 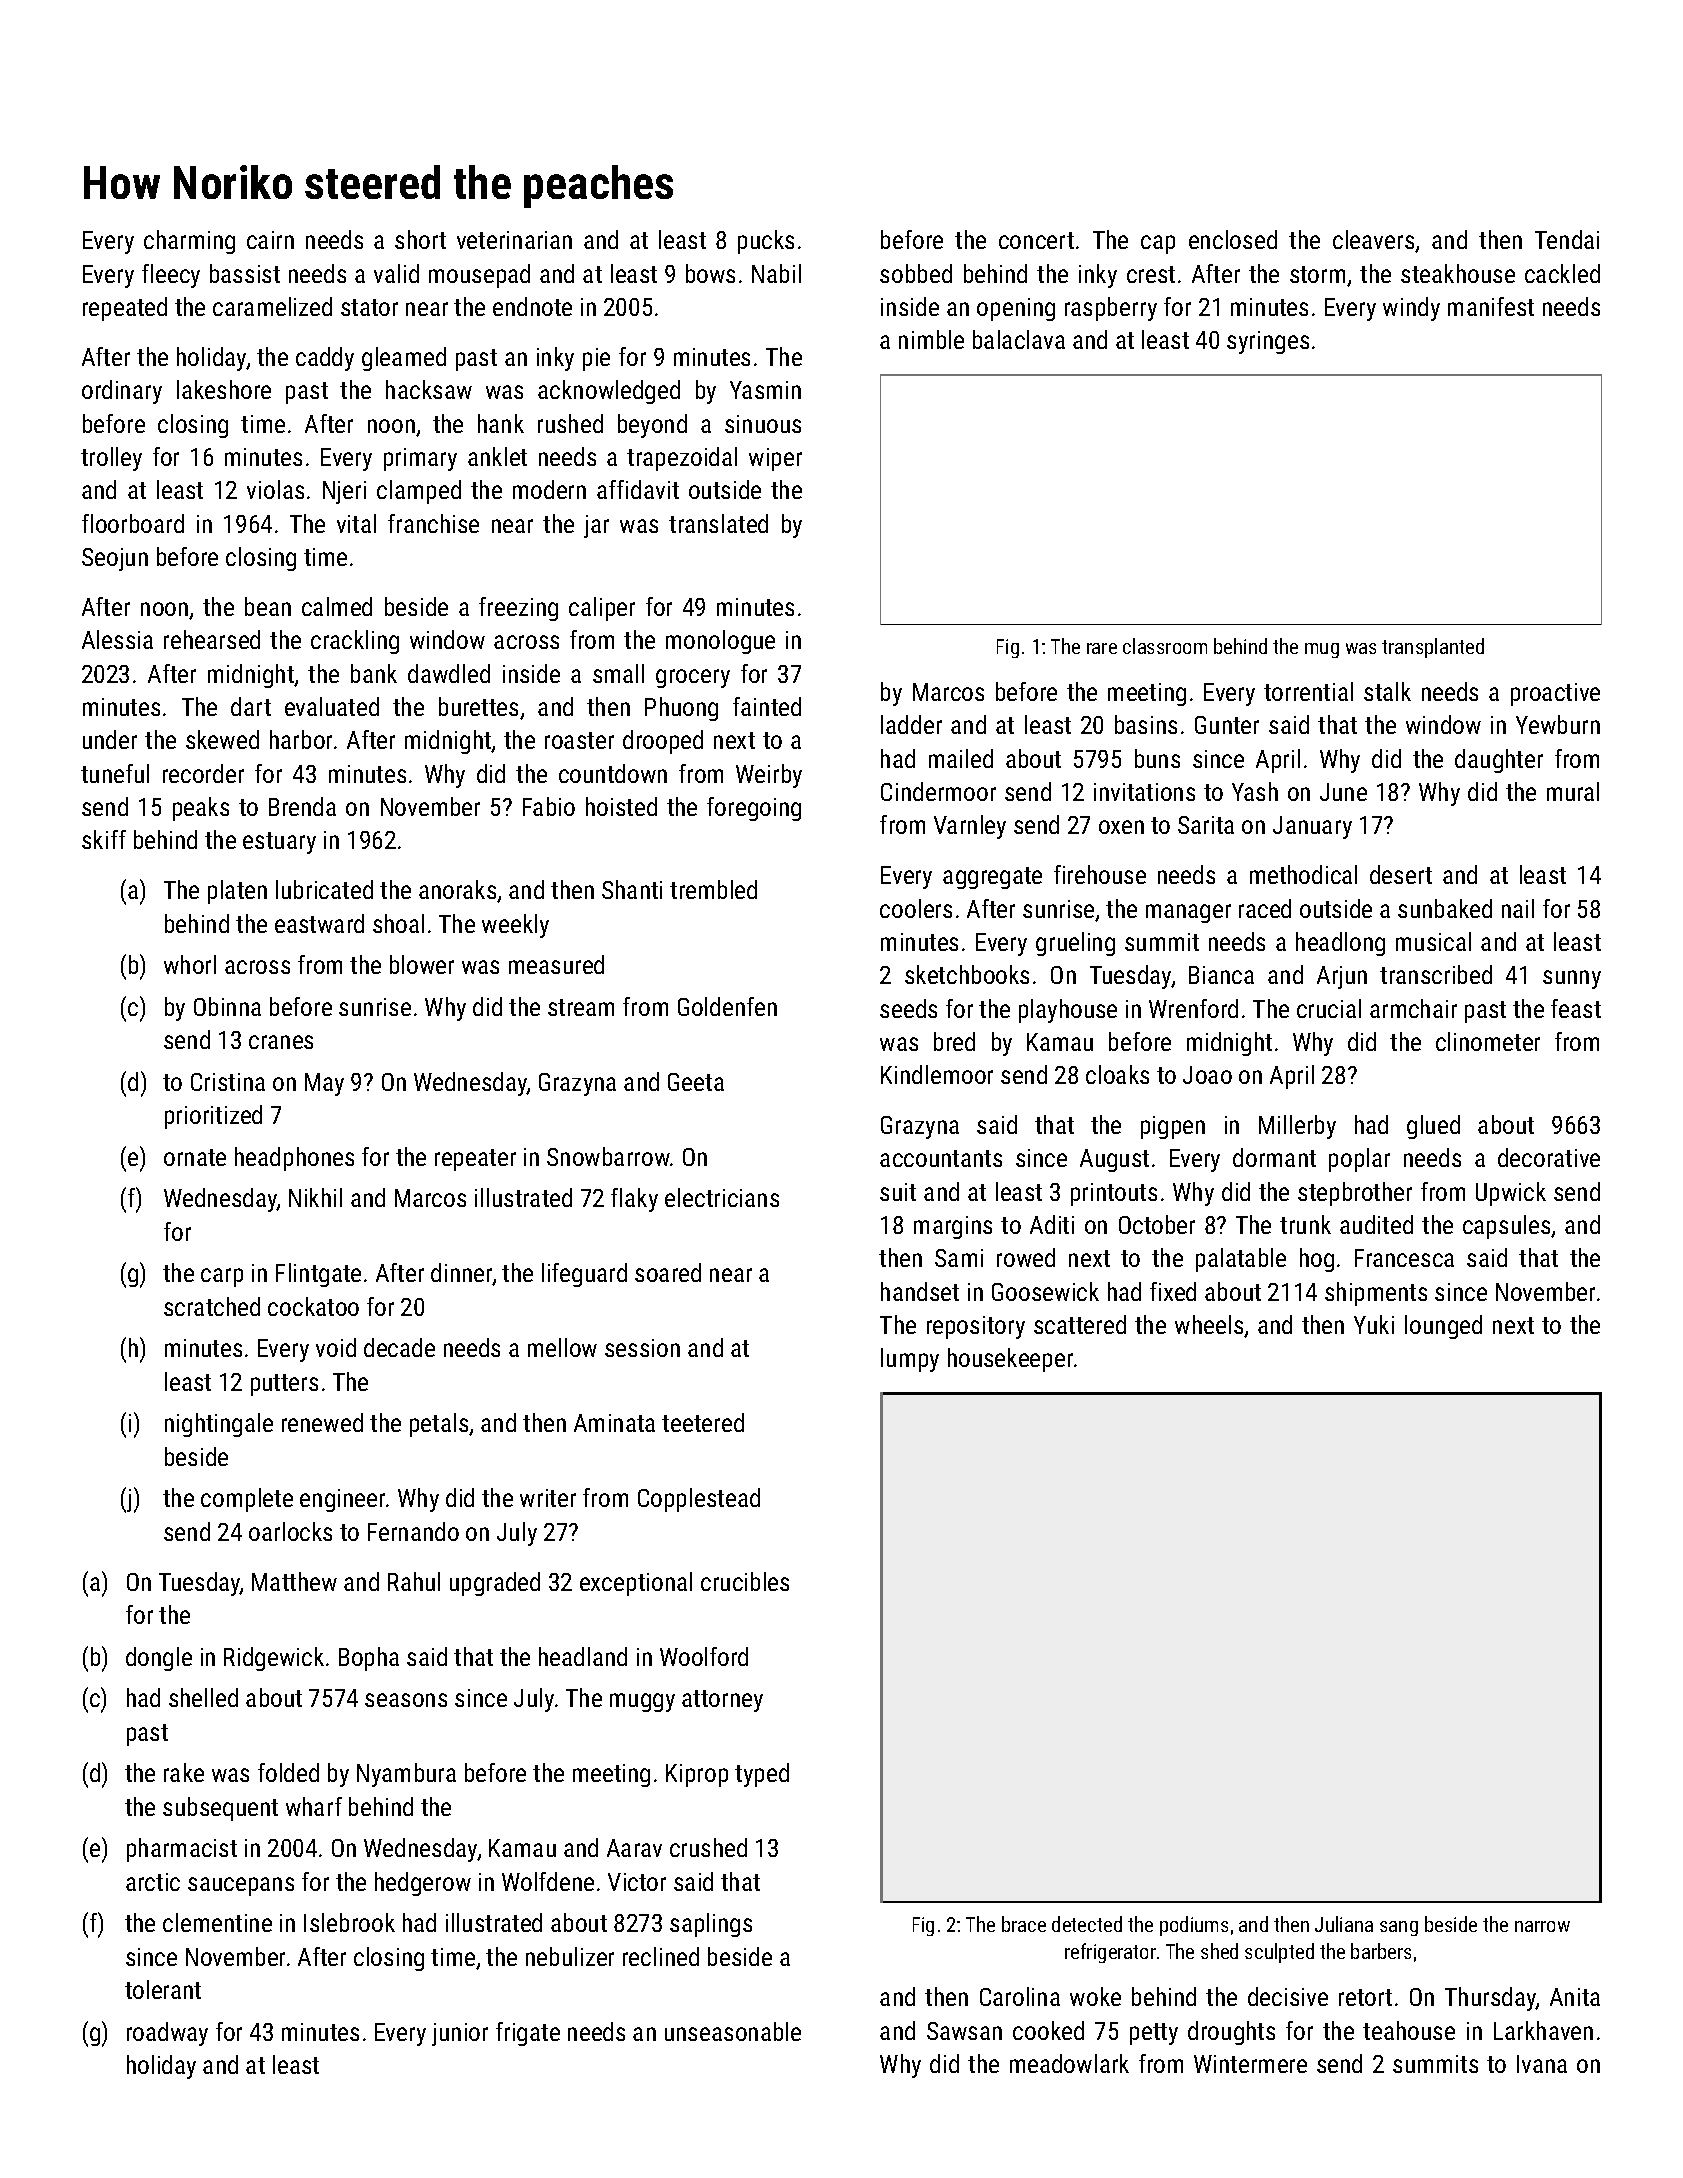 What do you see at coordinates (548, 1881) in the document?
I see `Wolfdene` at bounding box center [548, 1881].
